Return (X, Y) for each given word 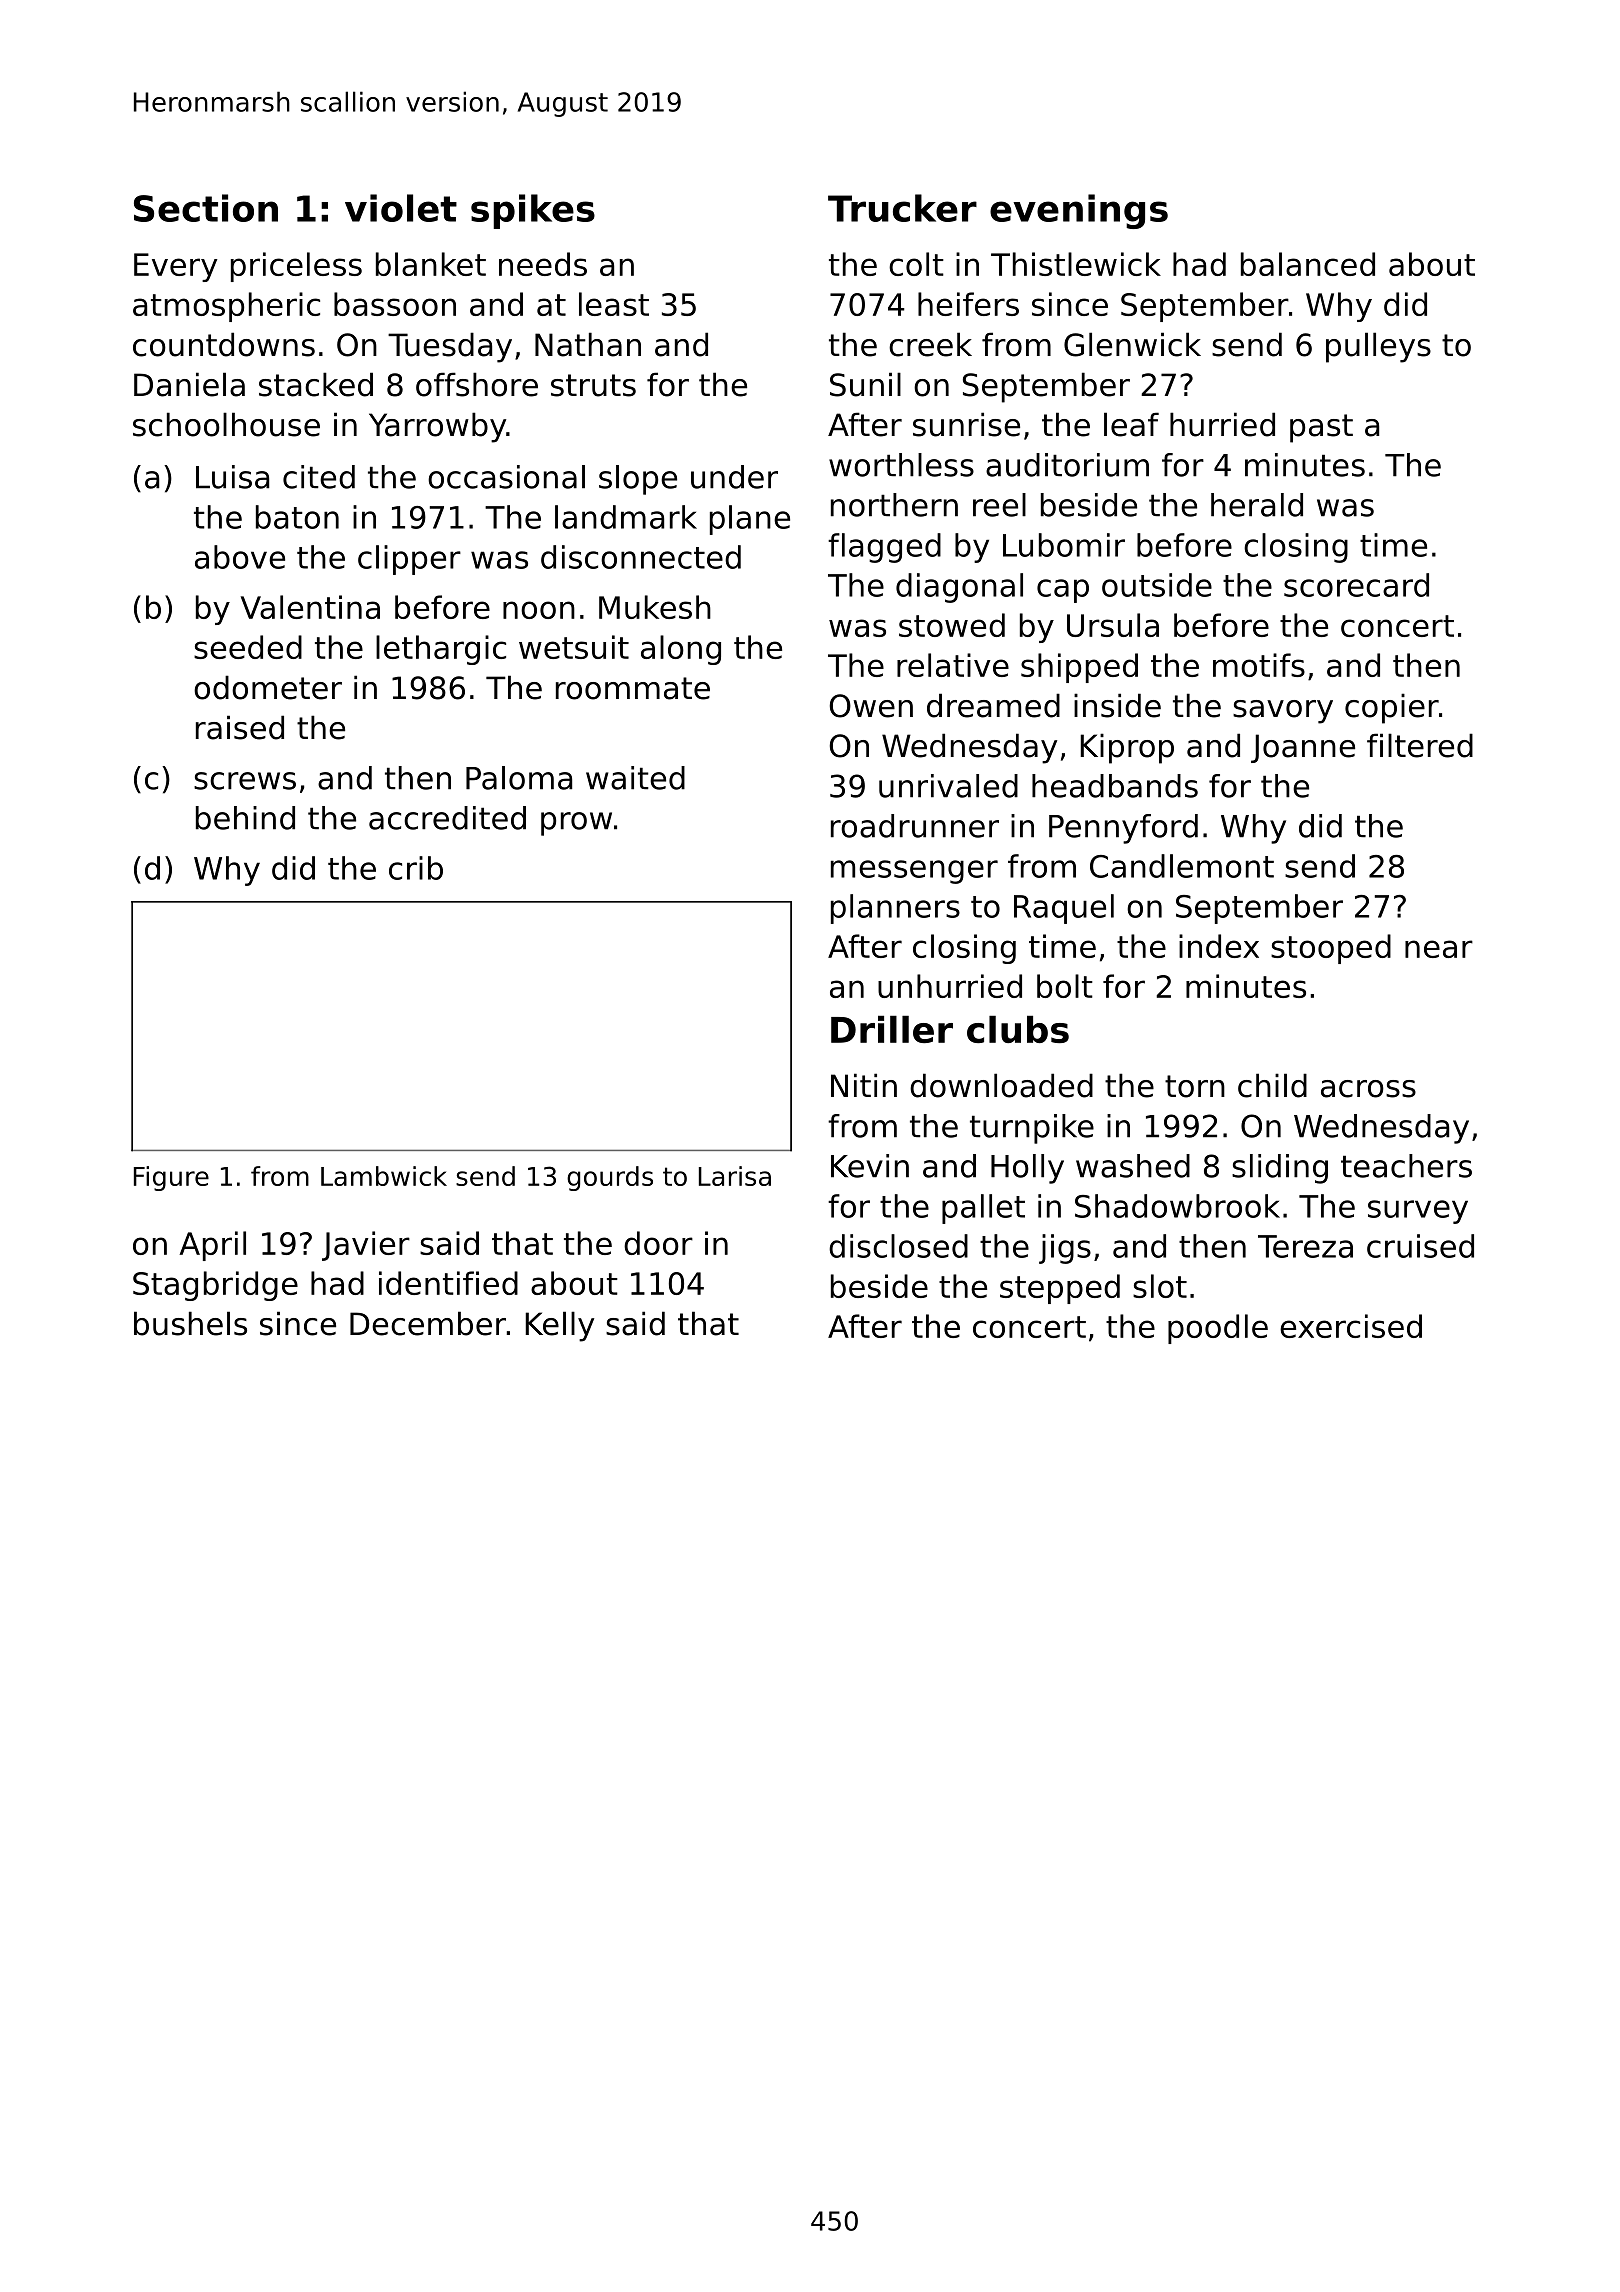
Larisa (735, 1176)
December (428, 1323)
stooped (1331, 949)
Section (206, 208)
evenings (1079, 211)
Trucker (902, 208)
